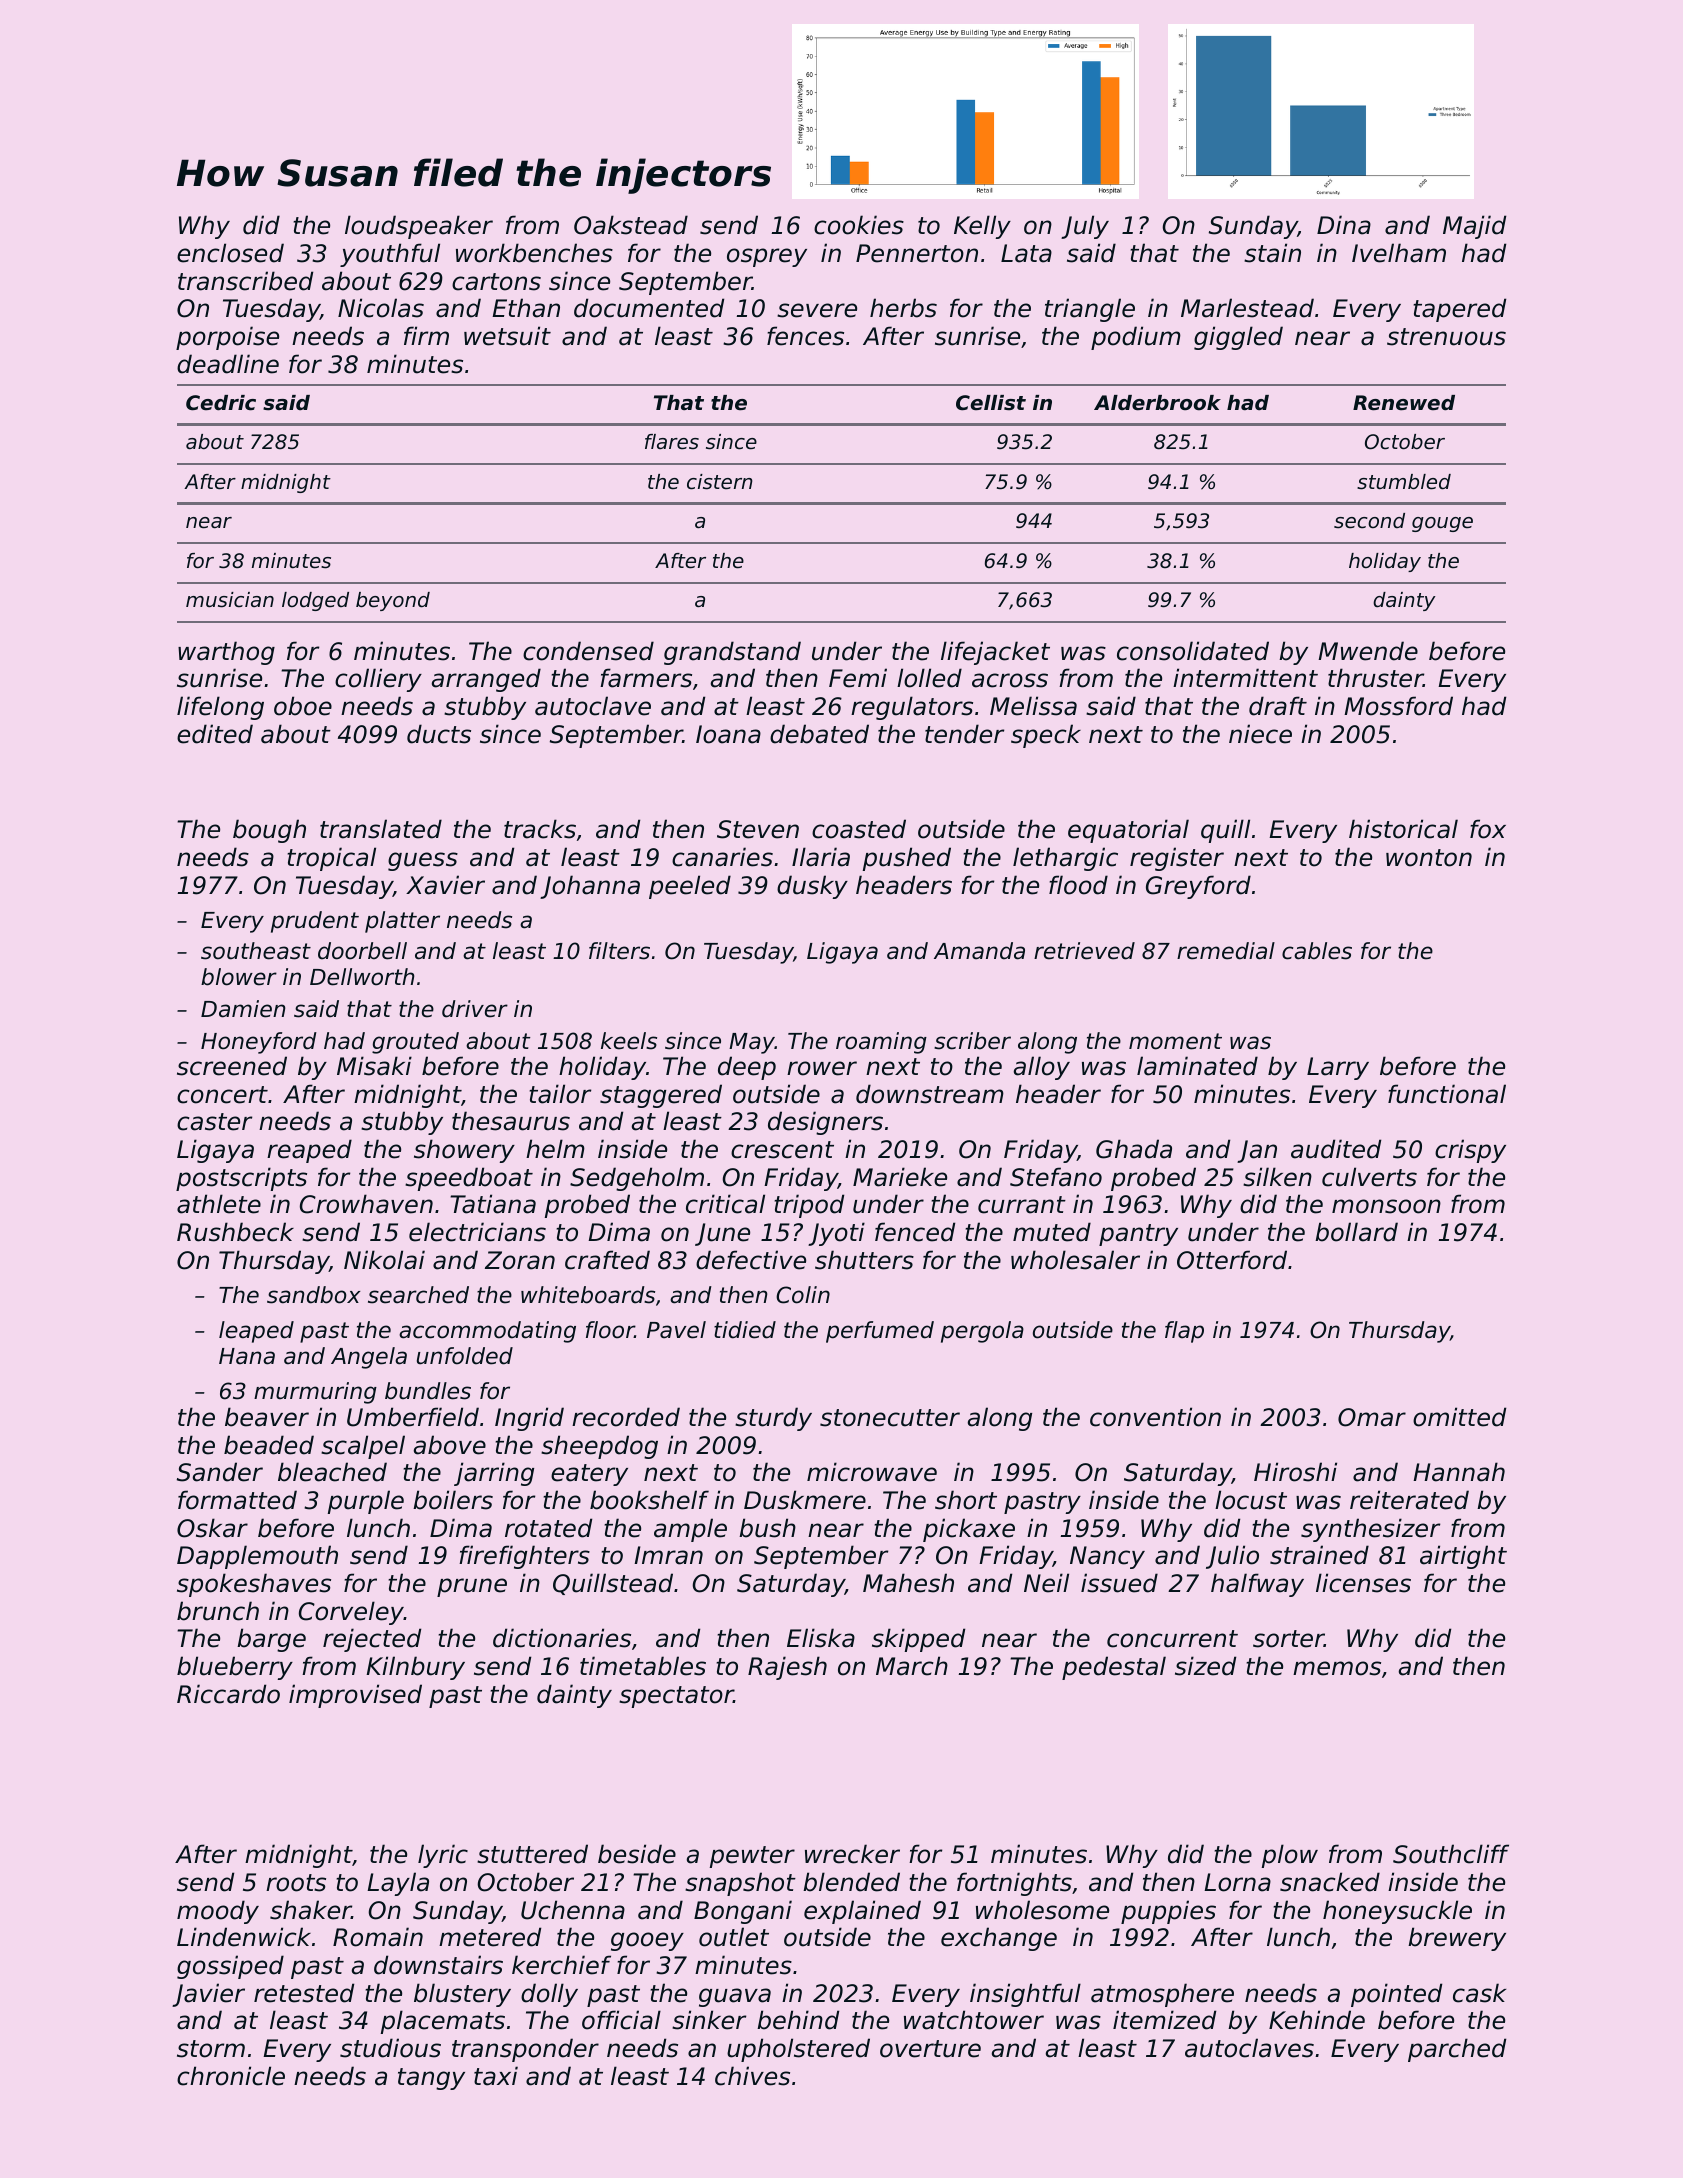 The image size is (1683, 2178). What do you see at coordinates (1404, 403) in the image?
I see `Renewed` at bounding box center [1404, 403].
